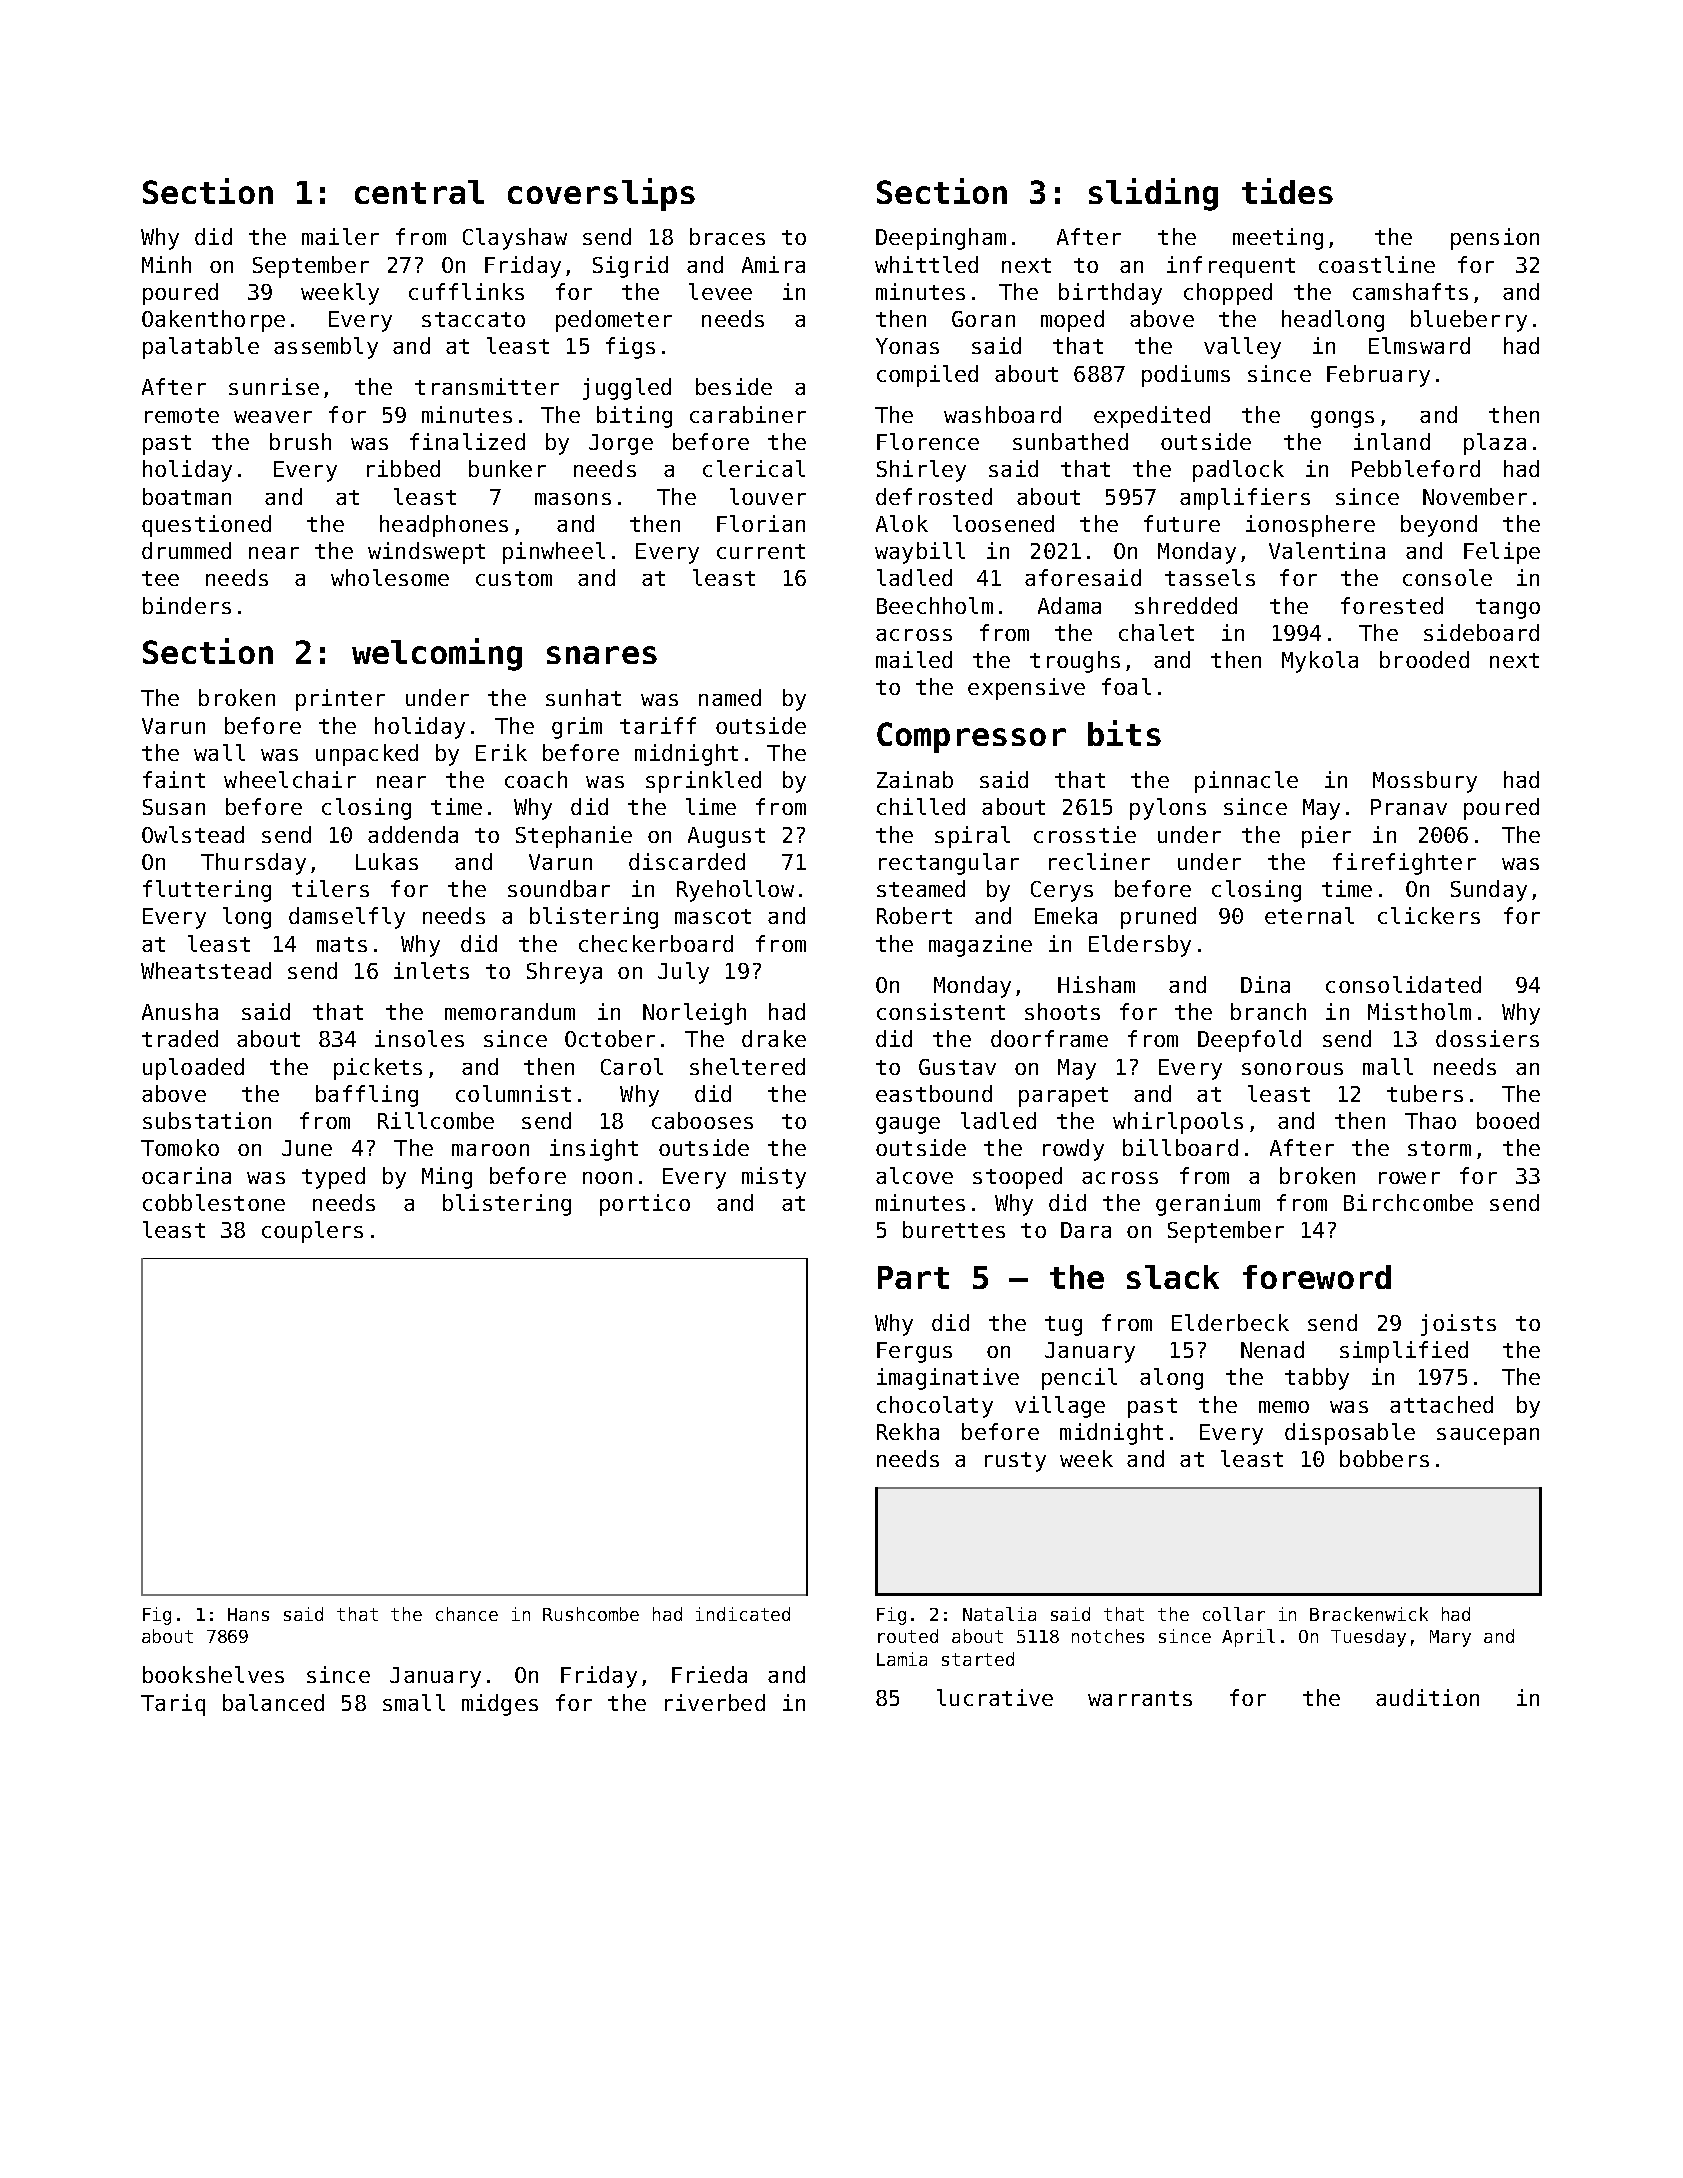  I want to click on Deepingham, so click(941, 239).
